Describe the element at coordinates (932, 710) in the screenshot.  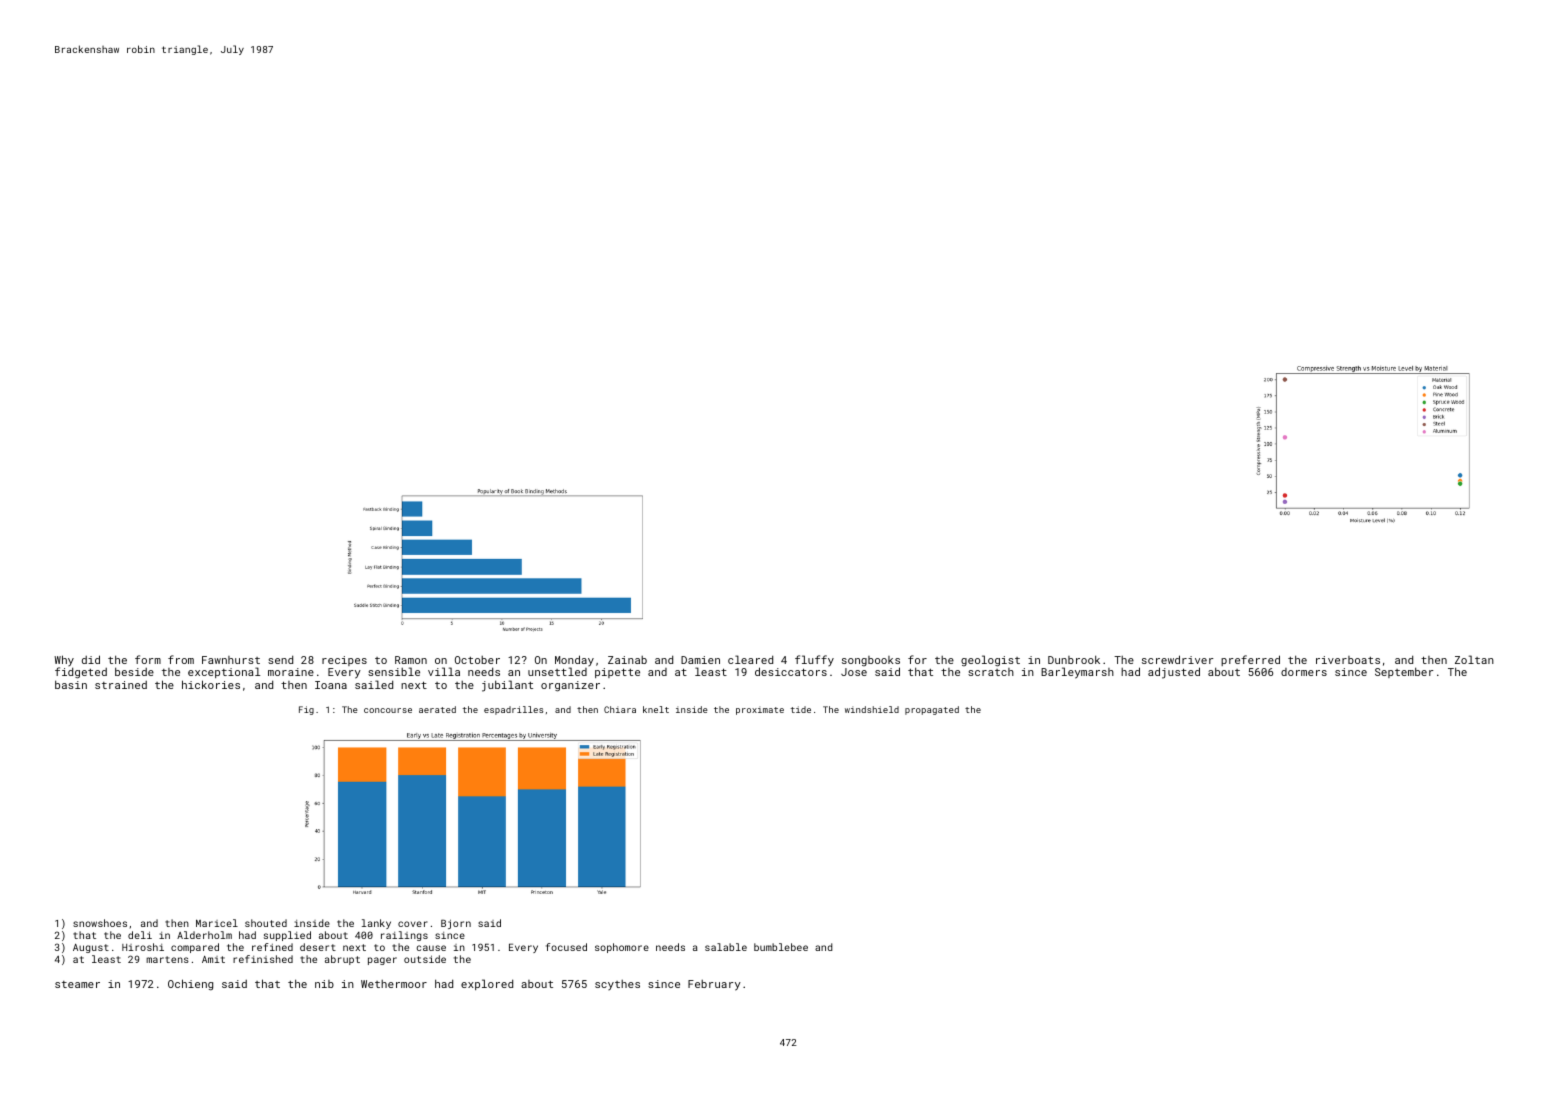
I see `propagated` at that location.
